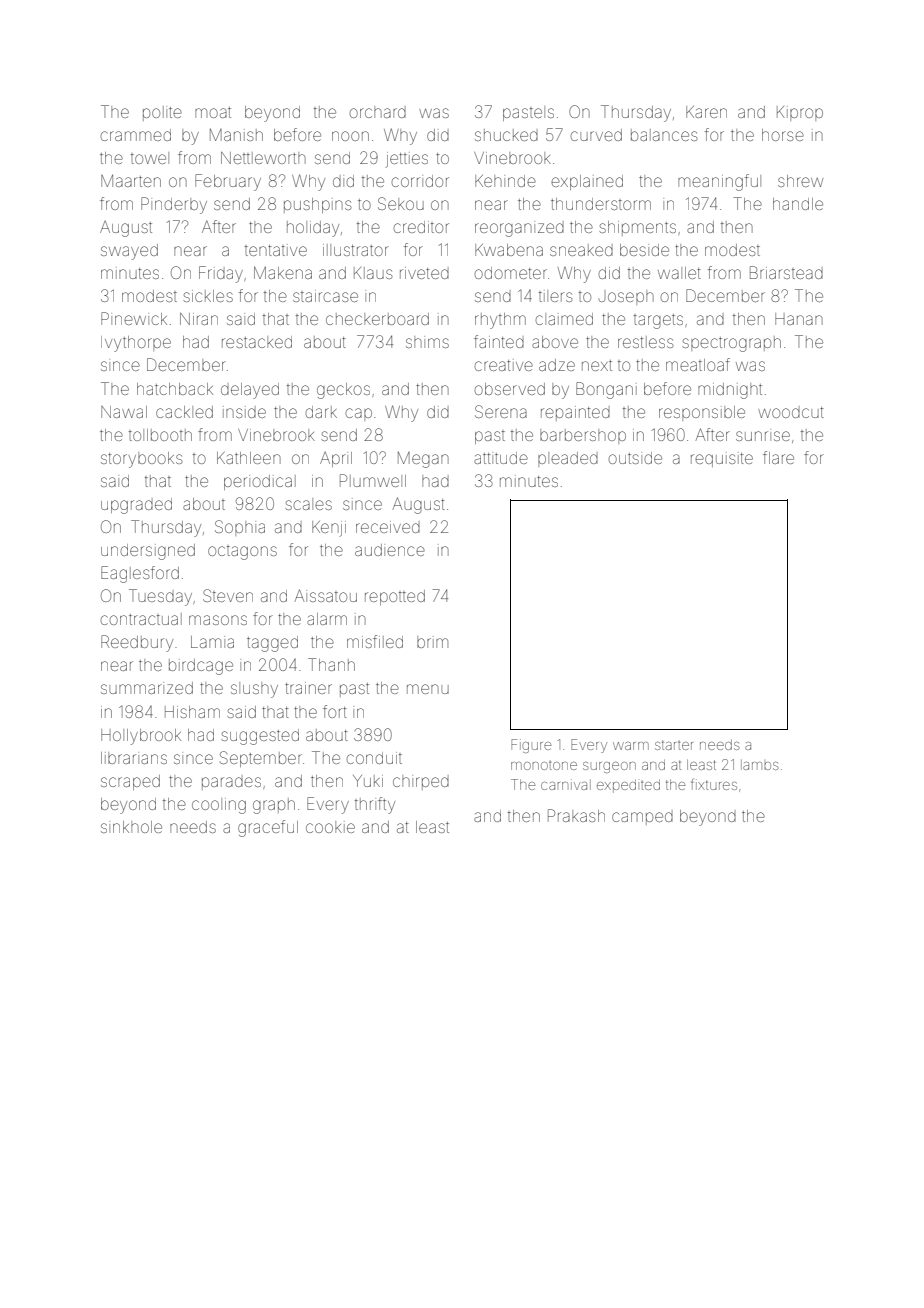 Image resolution: width=924 pixels, height=1308 pixels. What do you see at coordinates (702, 413) in the screenshot?
I see `responsible` at bounding box center [702, 413].
